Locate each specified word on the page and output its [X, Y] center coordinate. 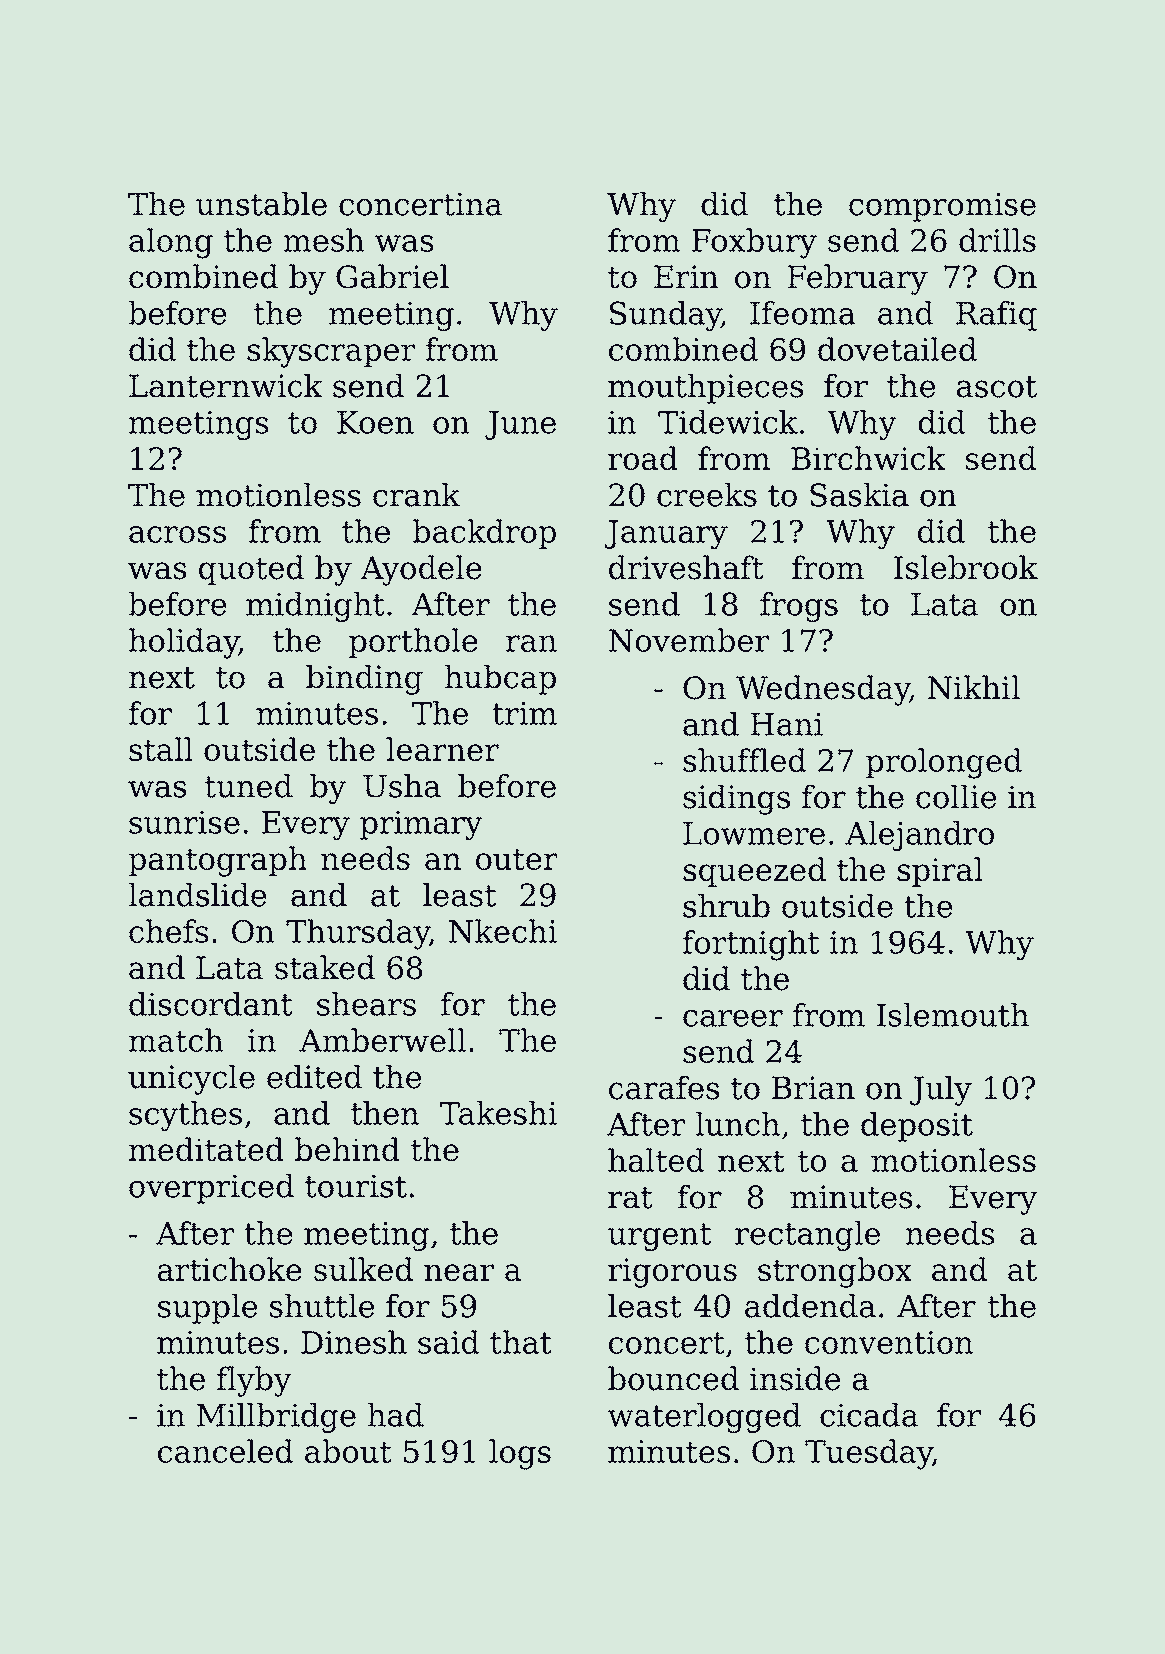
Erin [686, 276]
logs [520, 1454]
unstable [261, 204]
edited [314, 1077]
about [348, 1451]
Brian [813, 1088]
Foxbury [754, 243]
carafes [664, 1088]
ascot [997, 387]
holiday [184, 643]
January [666, 535]
